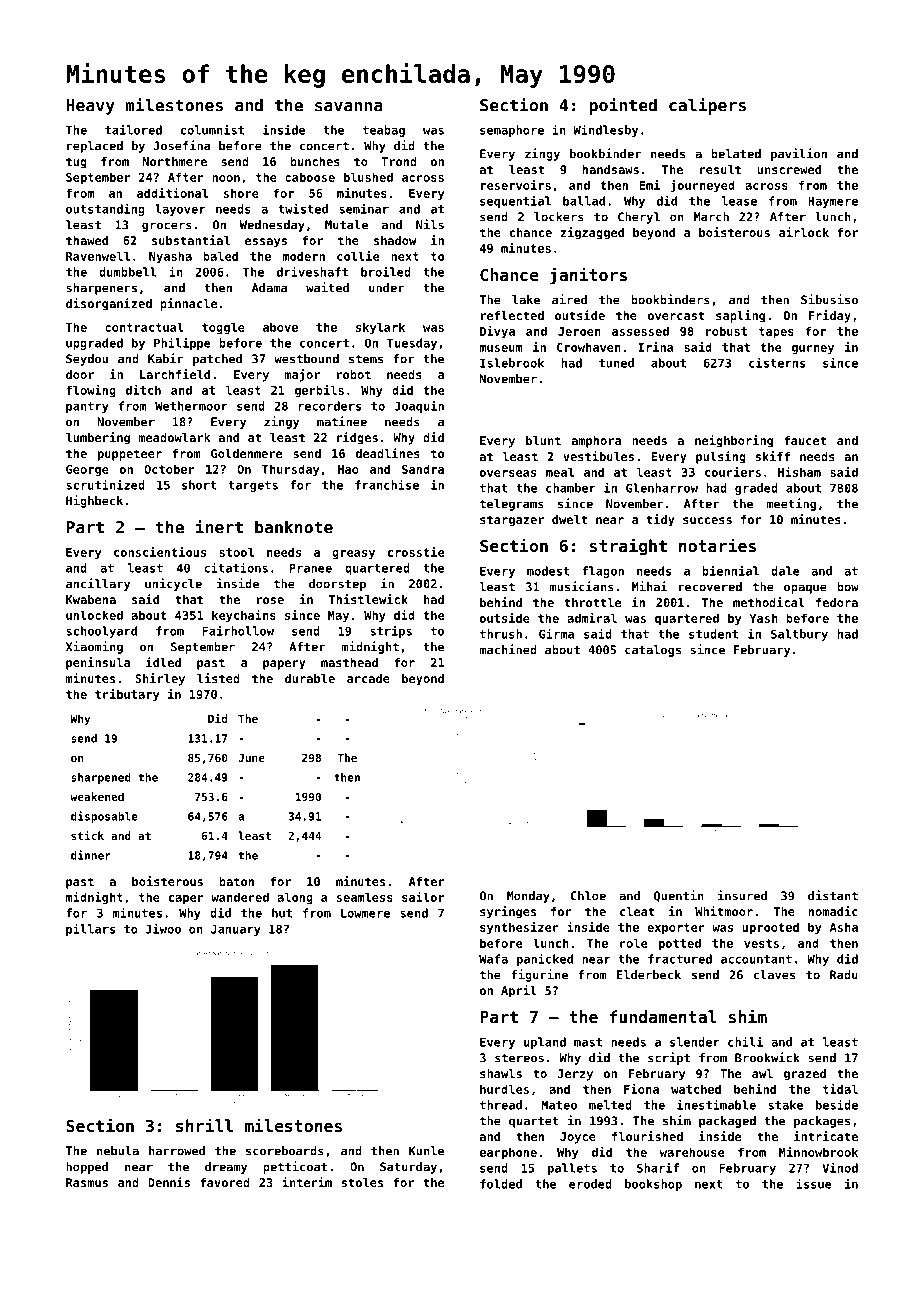 The image size is (924, 1308). Describe the element at coordinates (707, 106) in the image. I see `calipers` at that location.
